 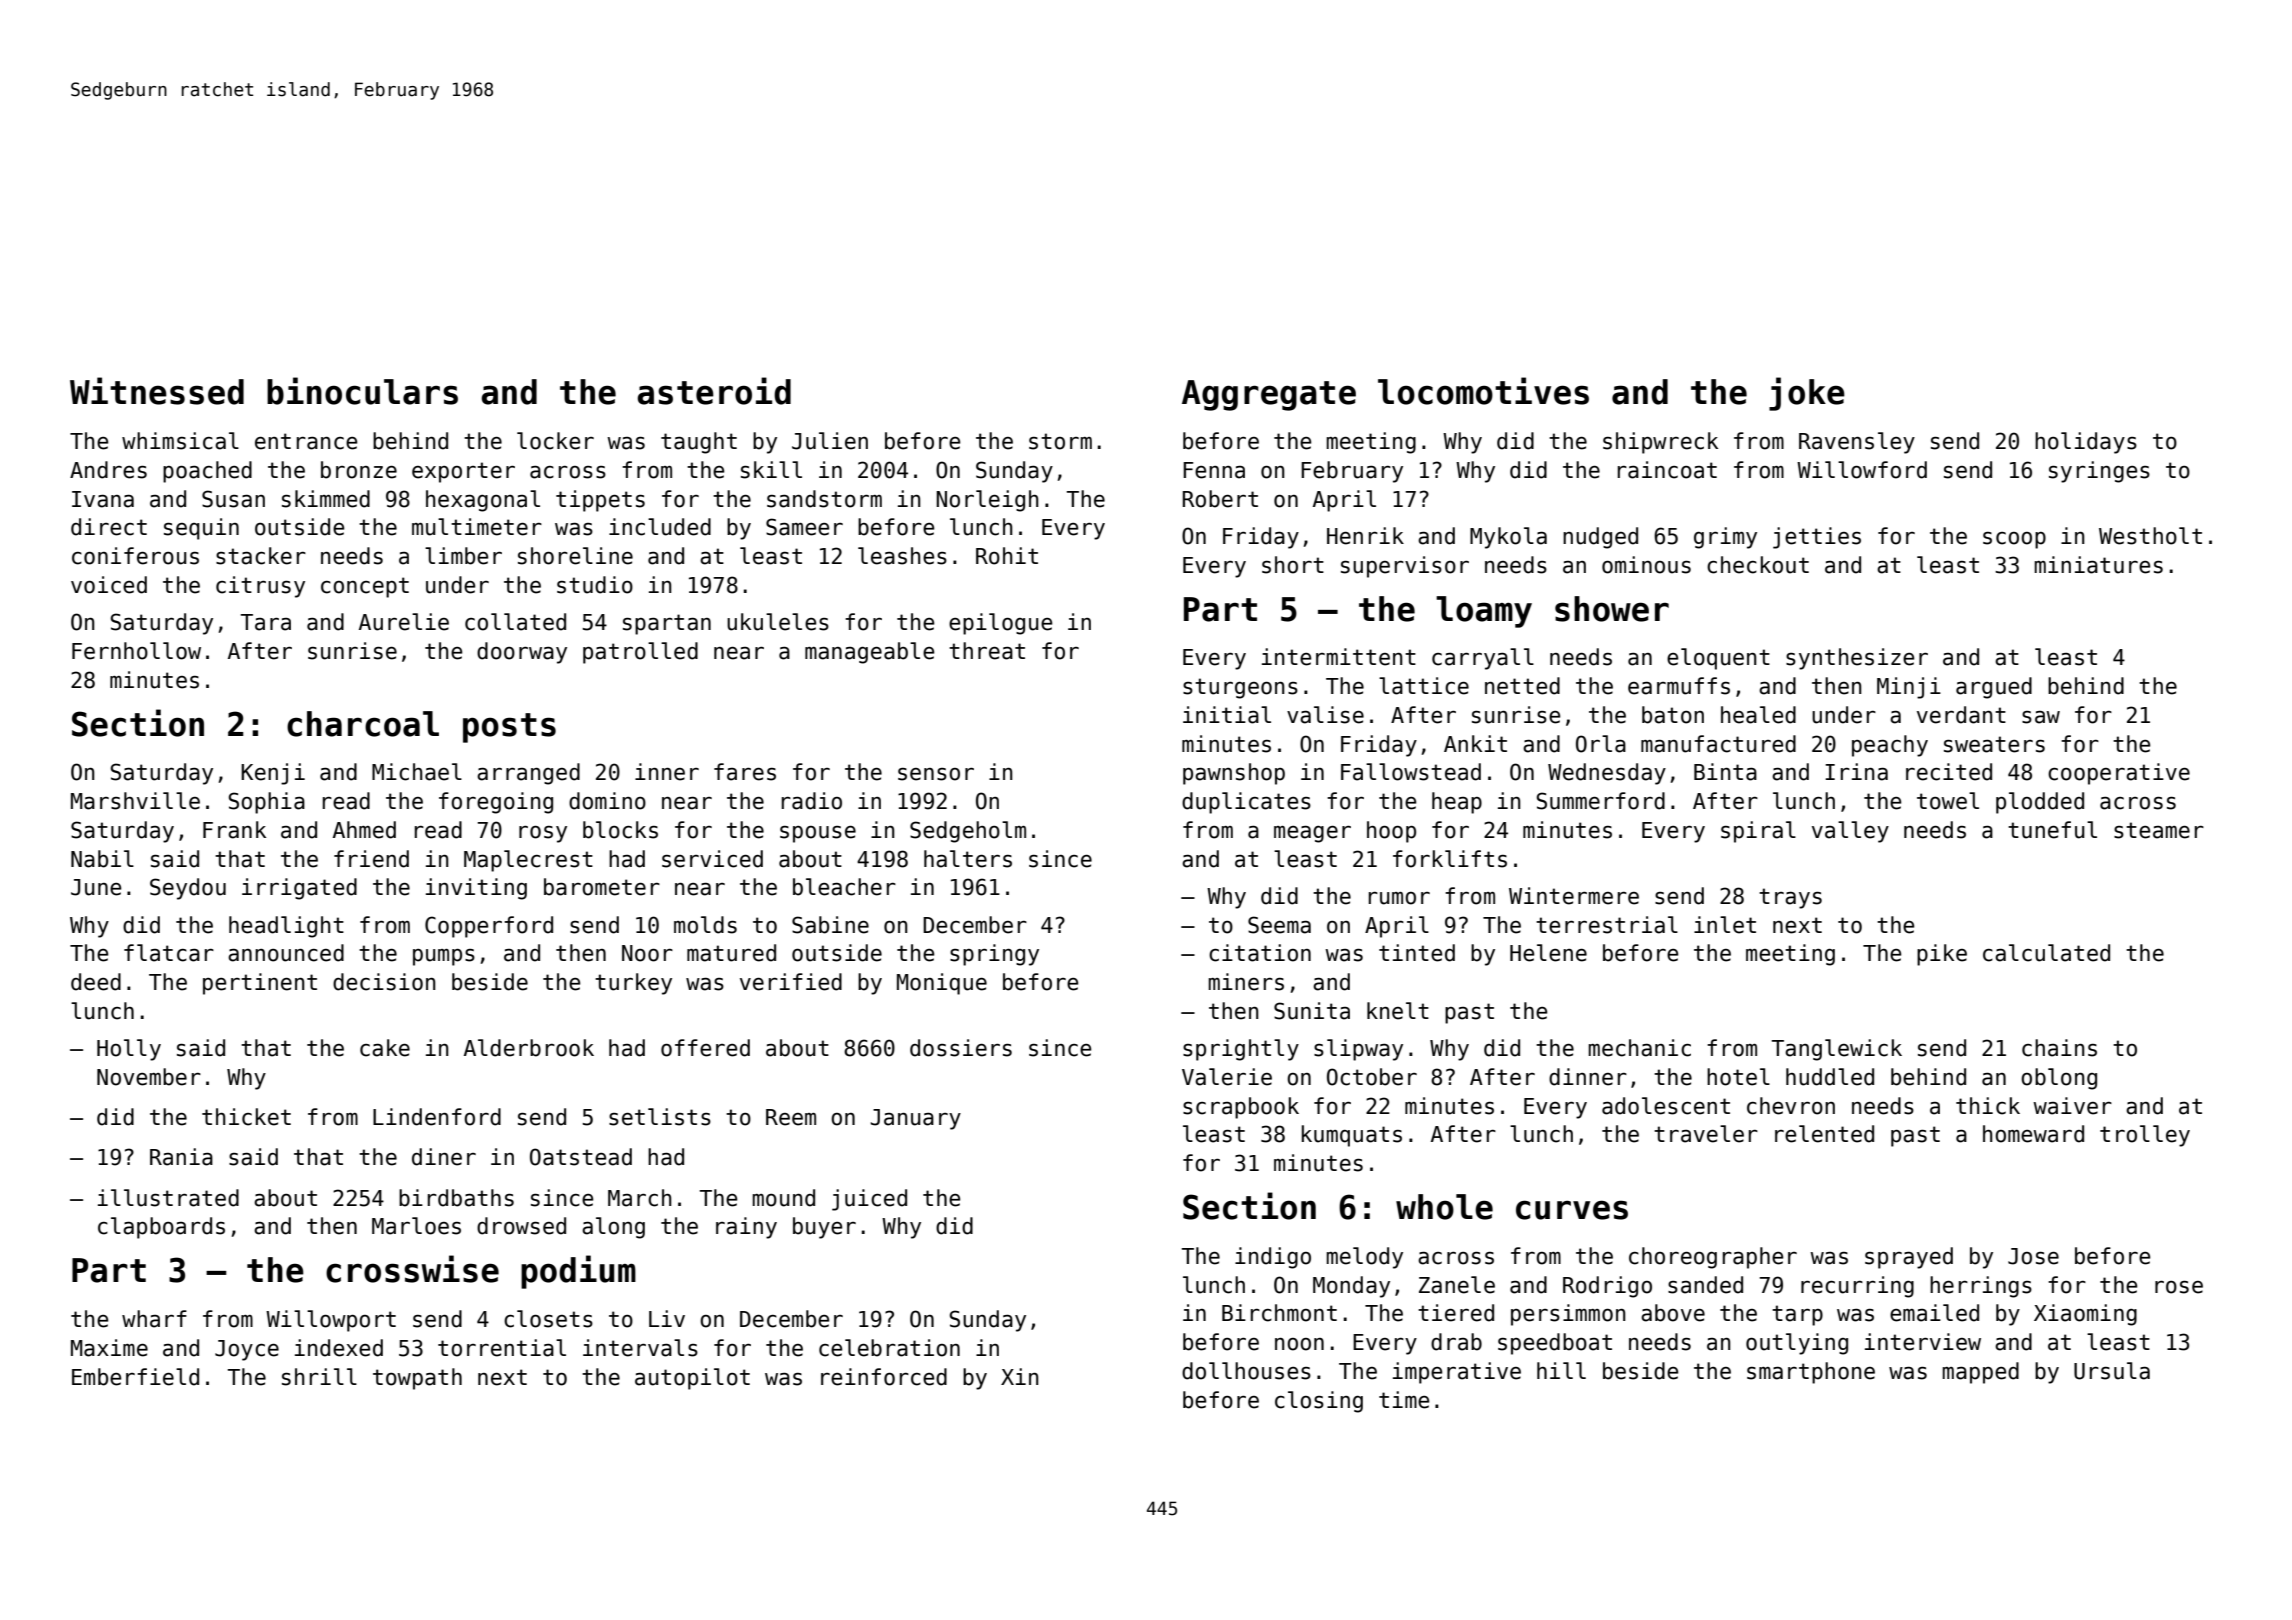 I want to click on June, so click(x=96, y=887).
